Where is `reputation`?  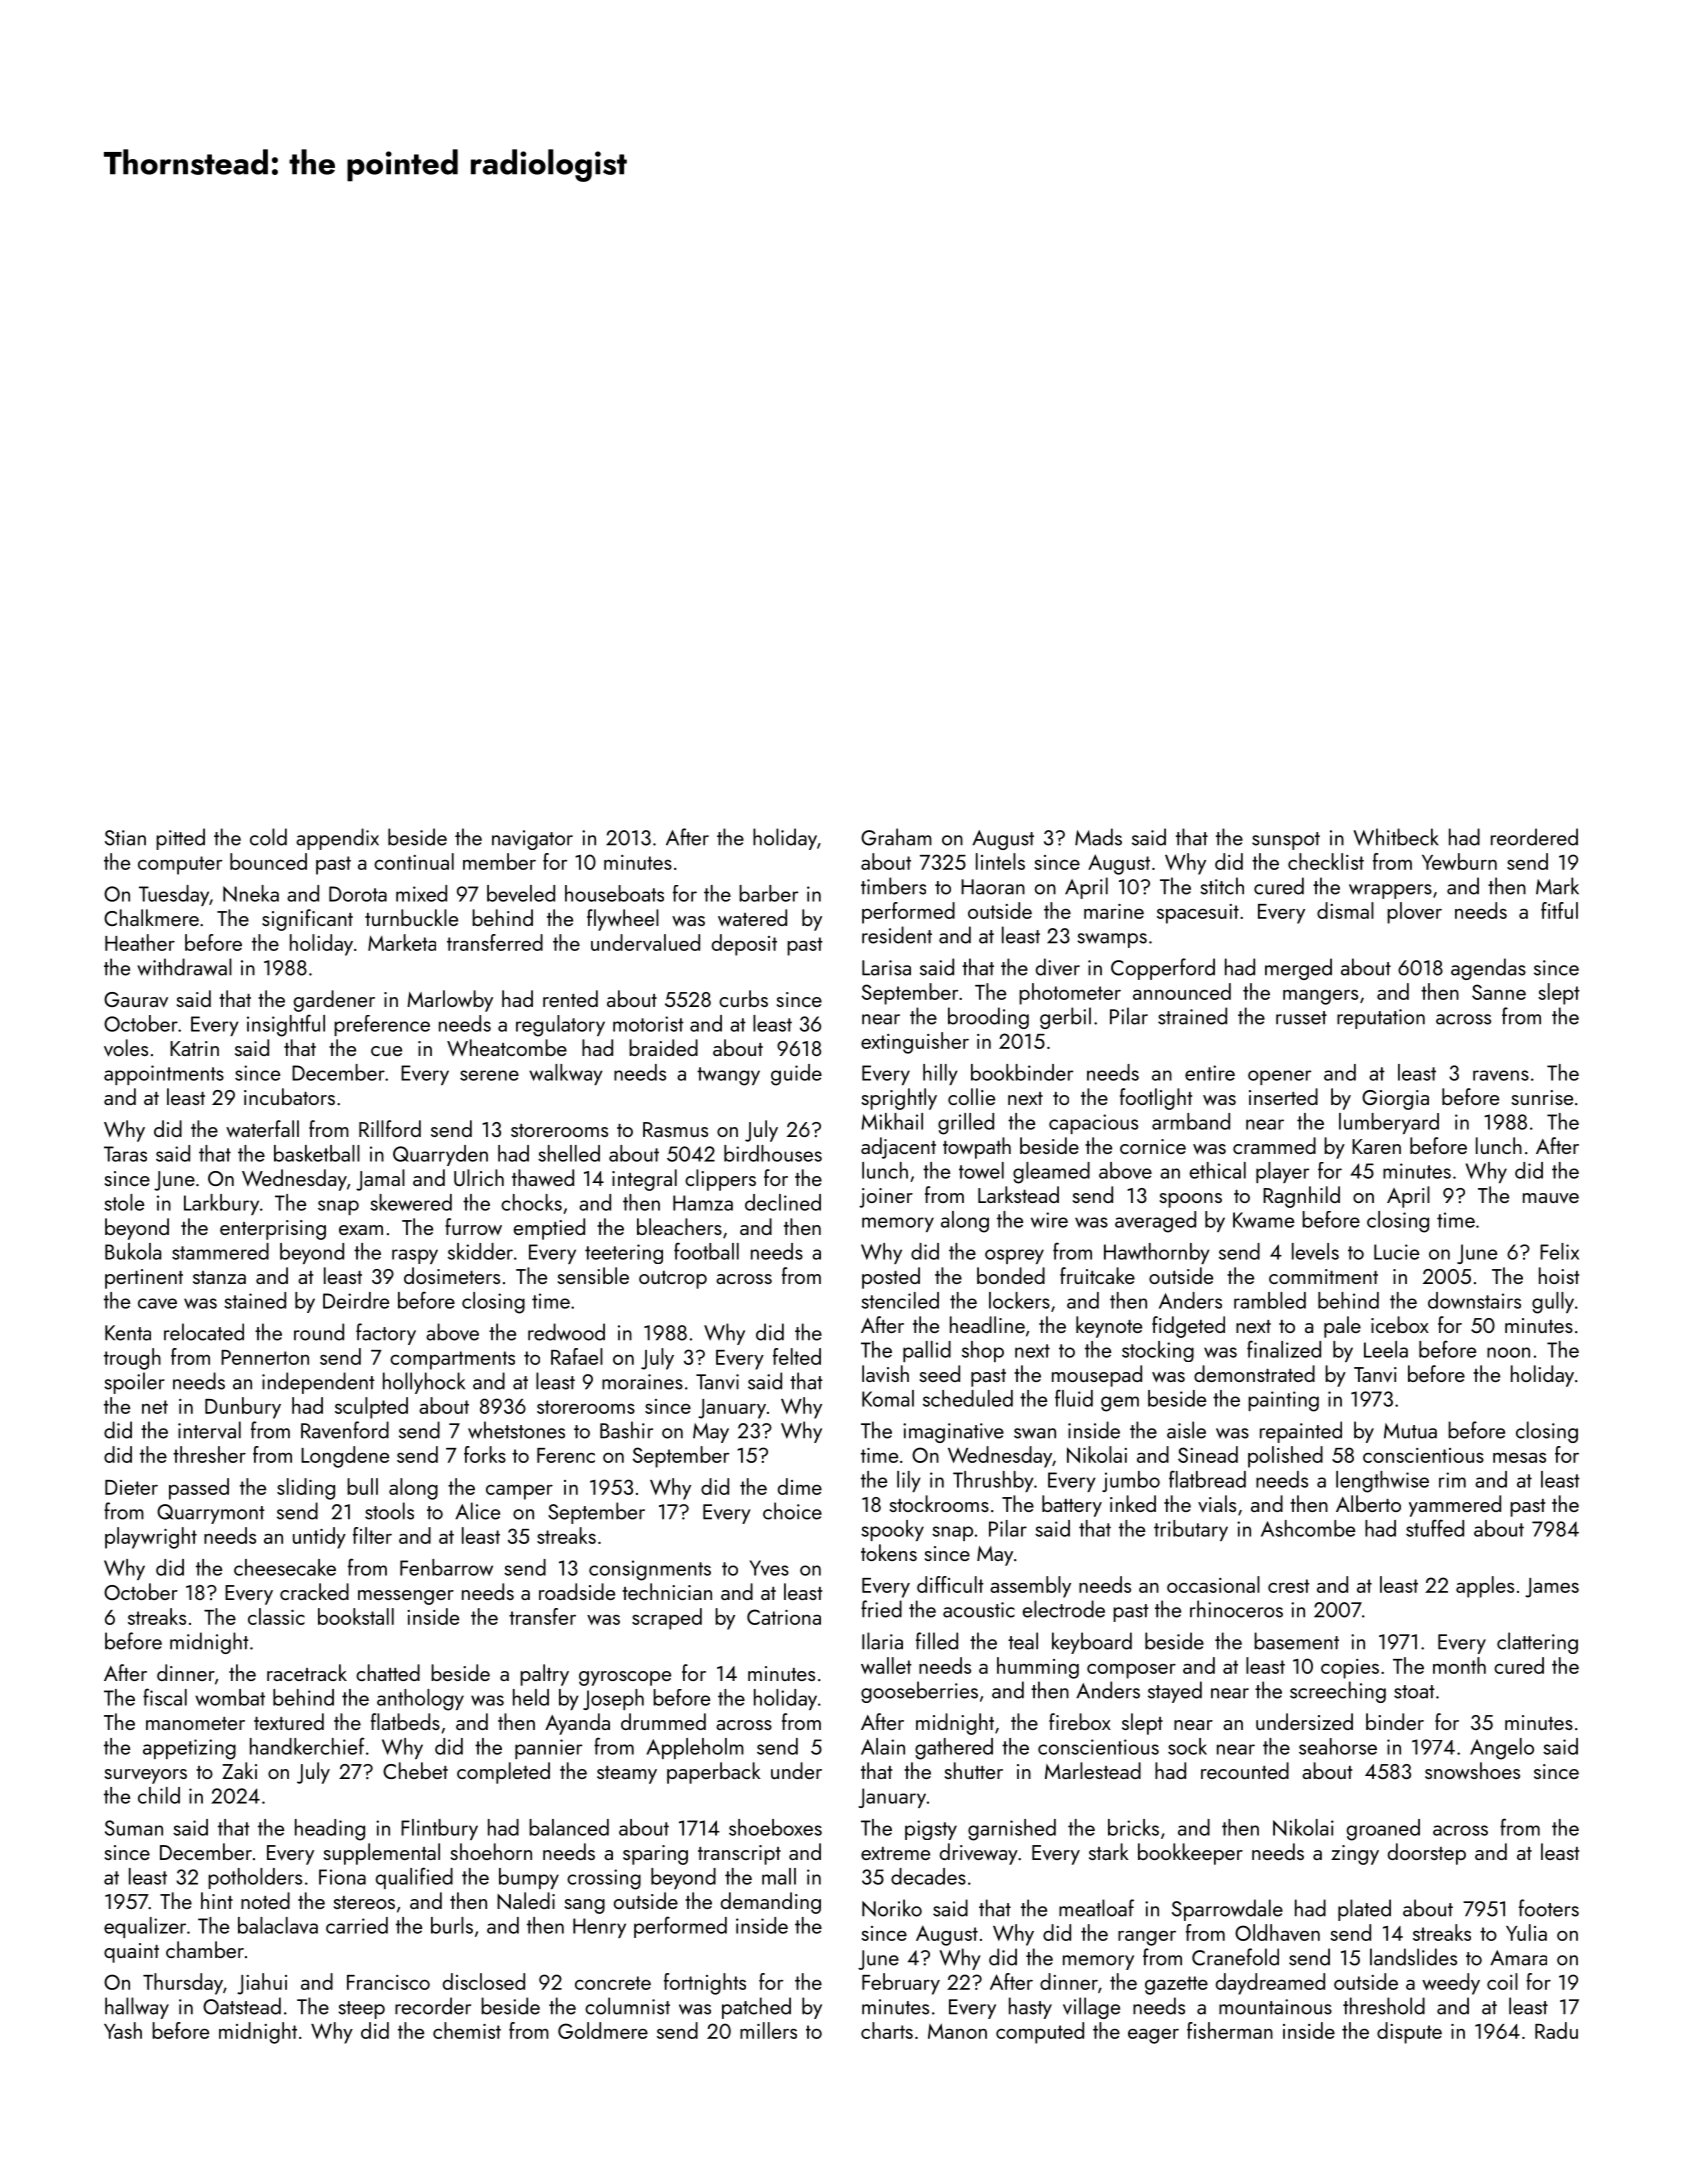
reputation is located at coordinates (1381, 1019).
